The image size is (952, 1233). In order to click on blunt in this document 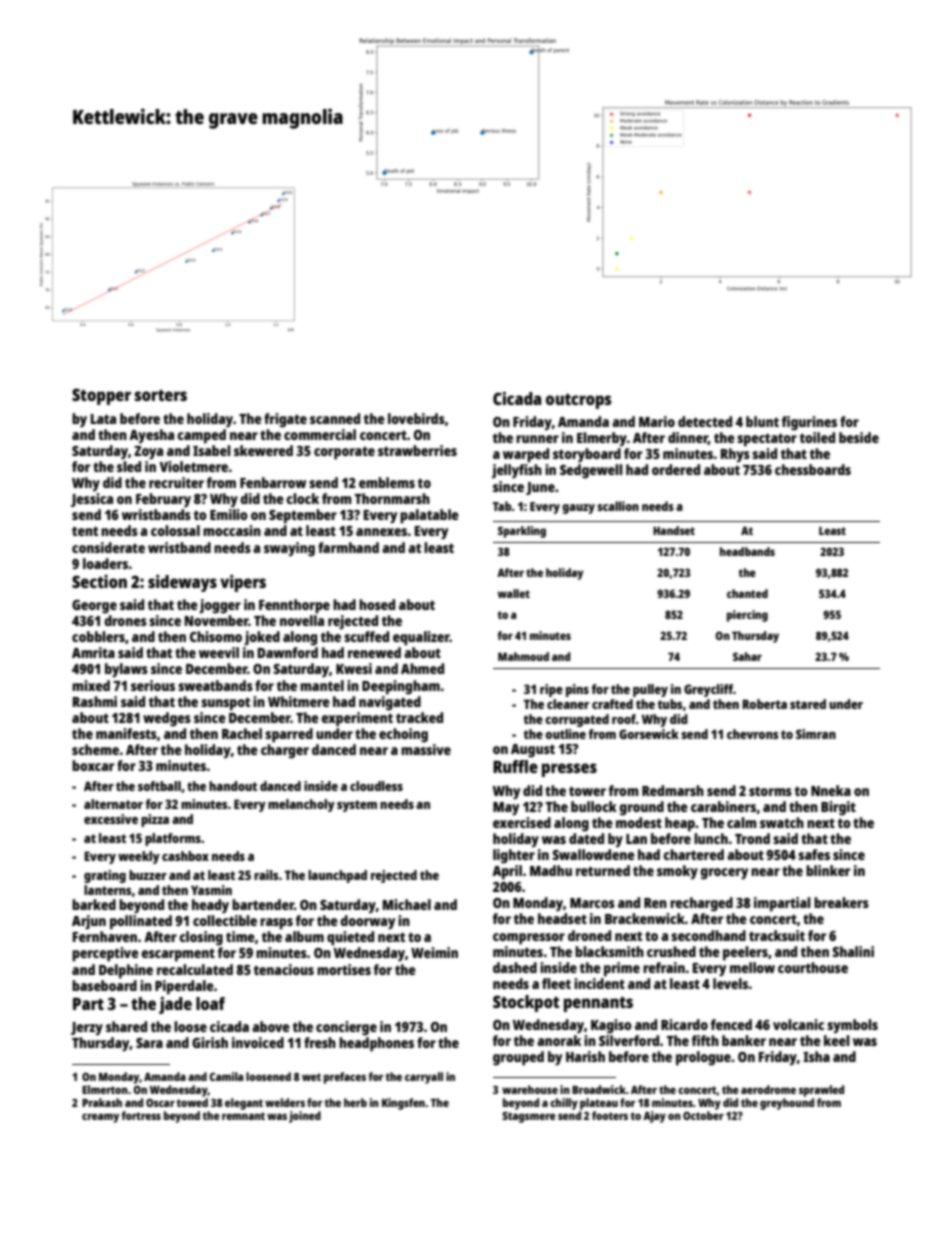, I will do `click(762, 421)`.
